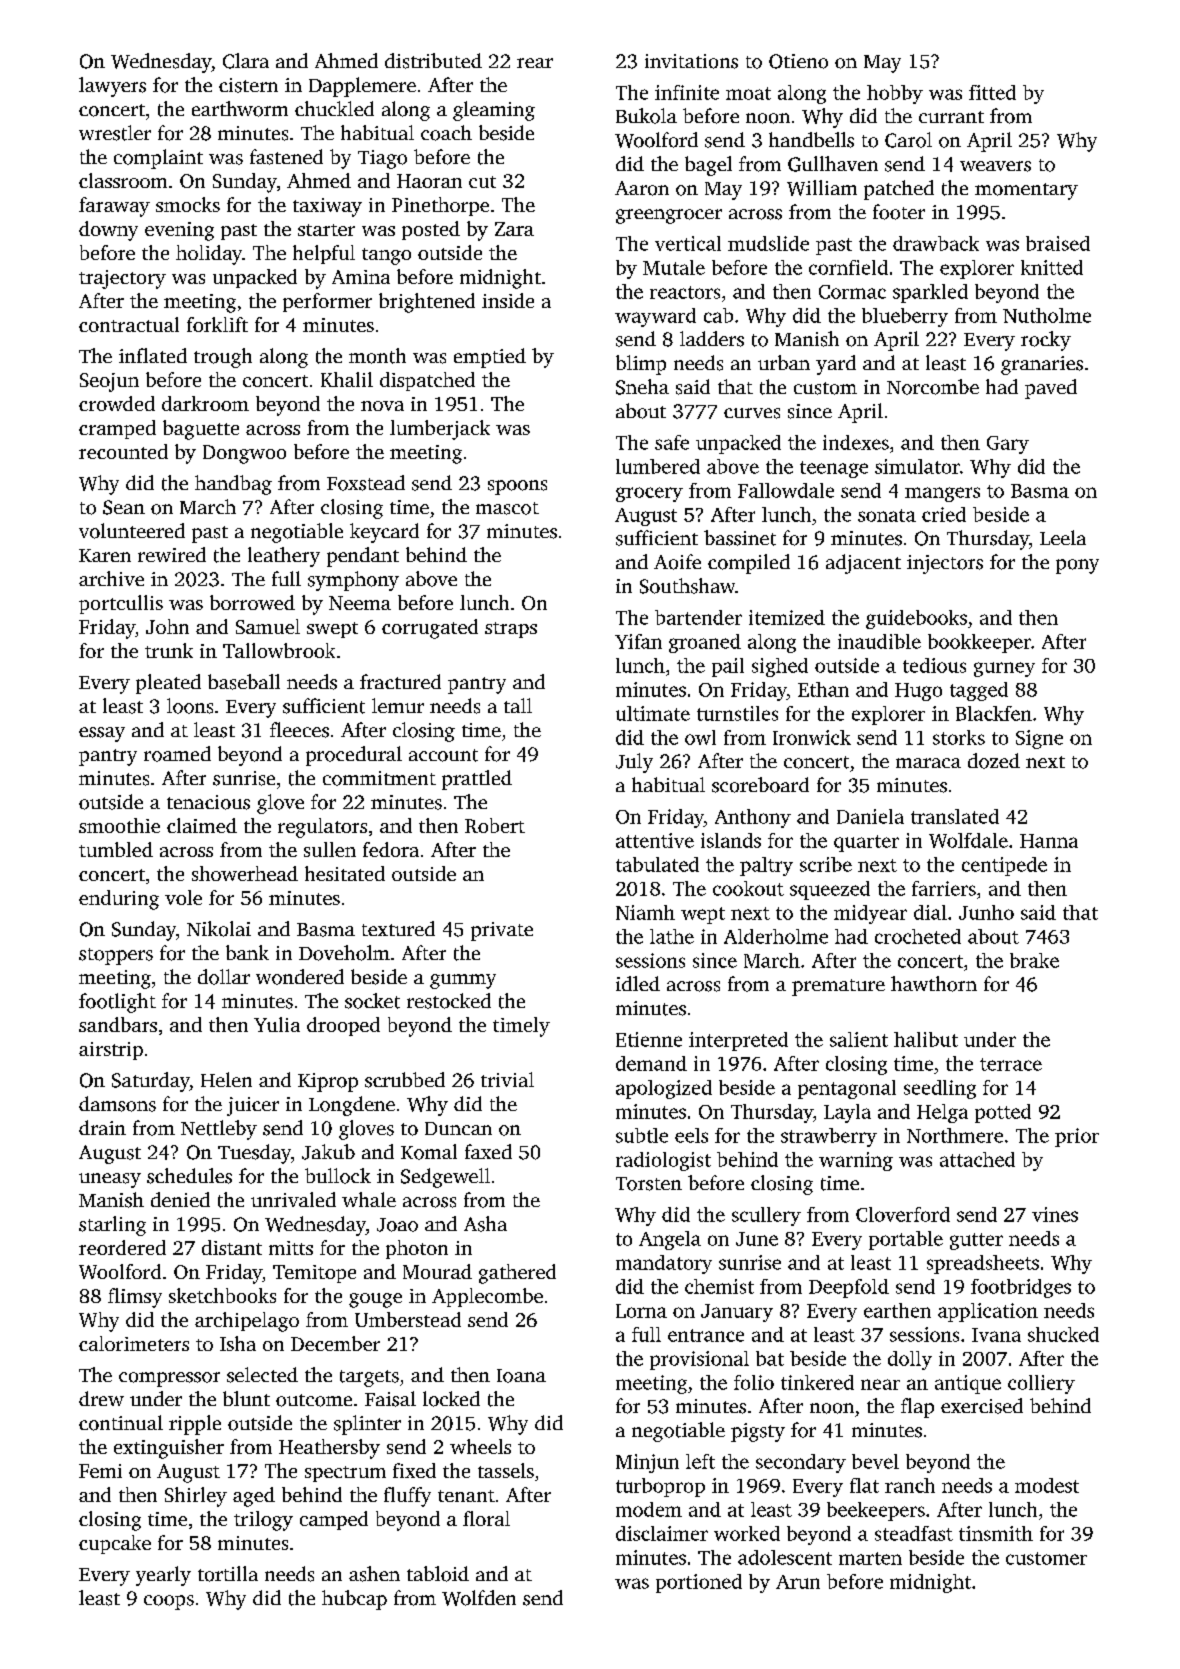 The image size is (1180, 1669). I want to click on Ioana, so click(521, 1376).
